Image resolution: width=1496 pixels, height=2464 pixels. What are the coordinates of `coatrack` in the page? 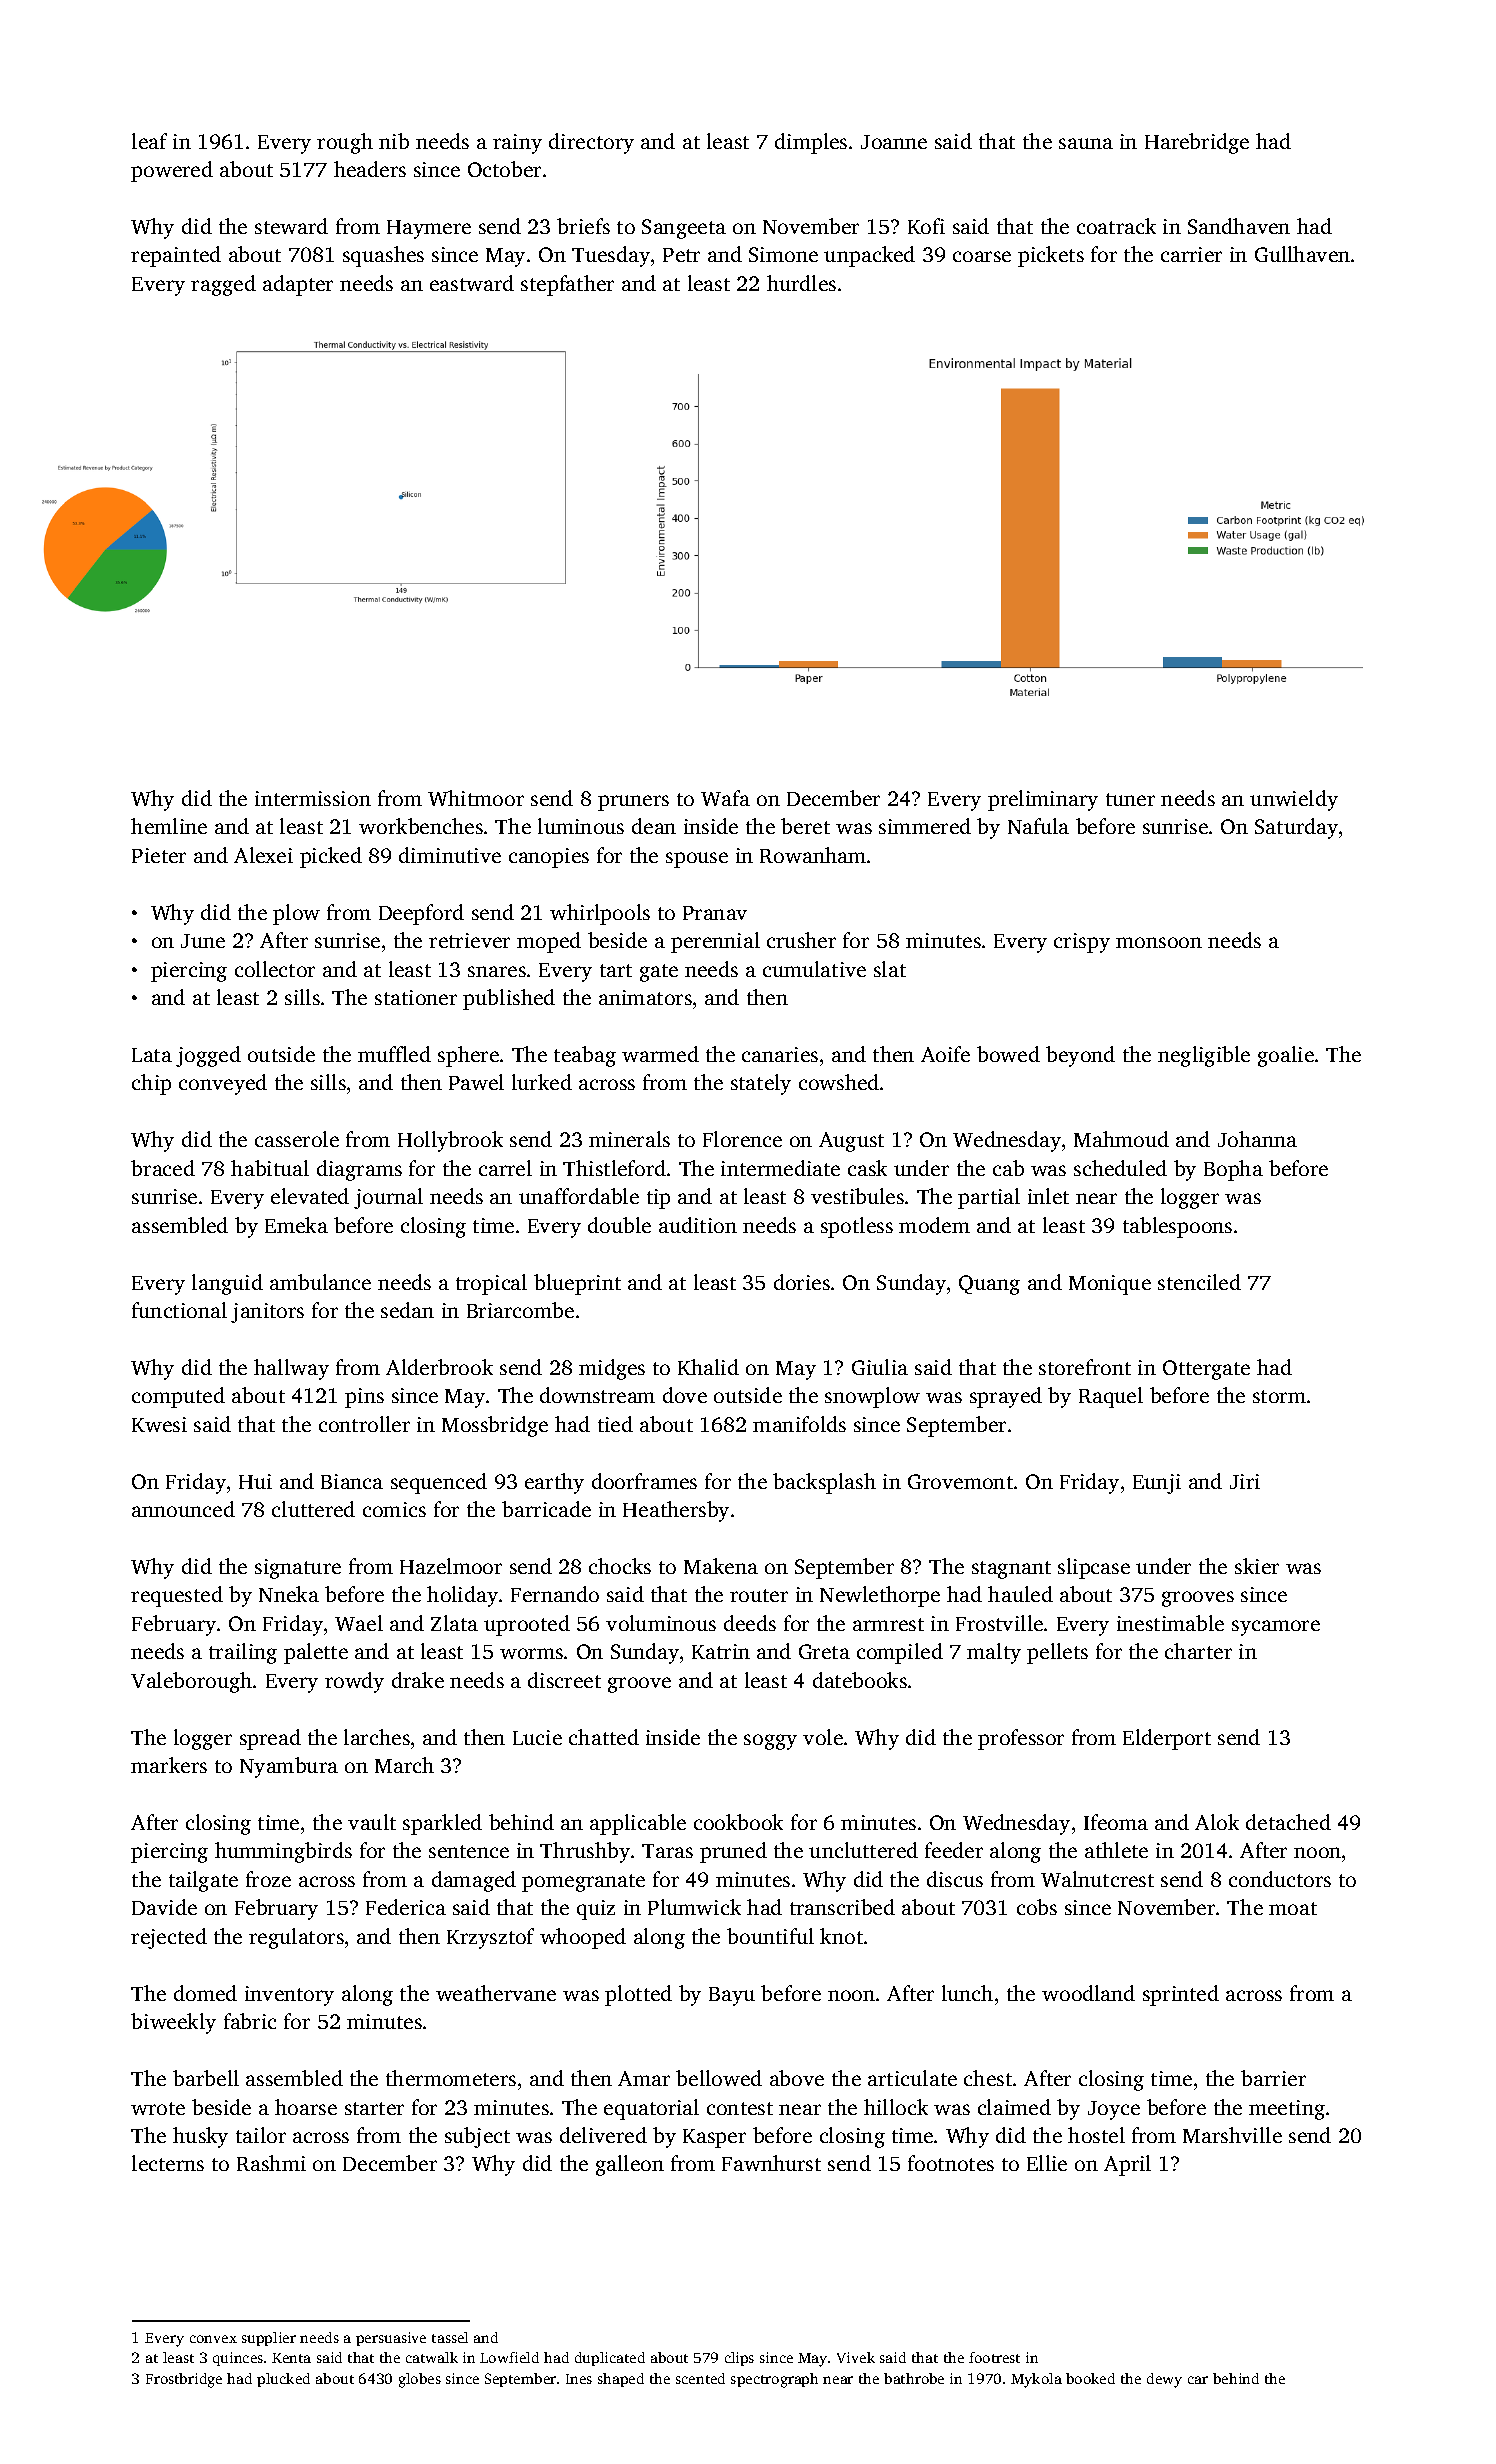 It's located at (1116, 226).
